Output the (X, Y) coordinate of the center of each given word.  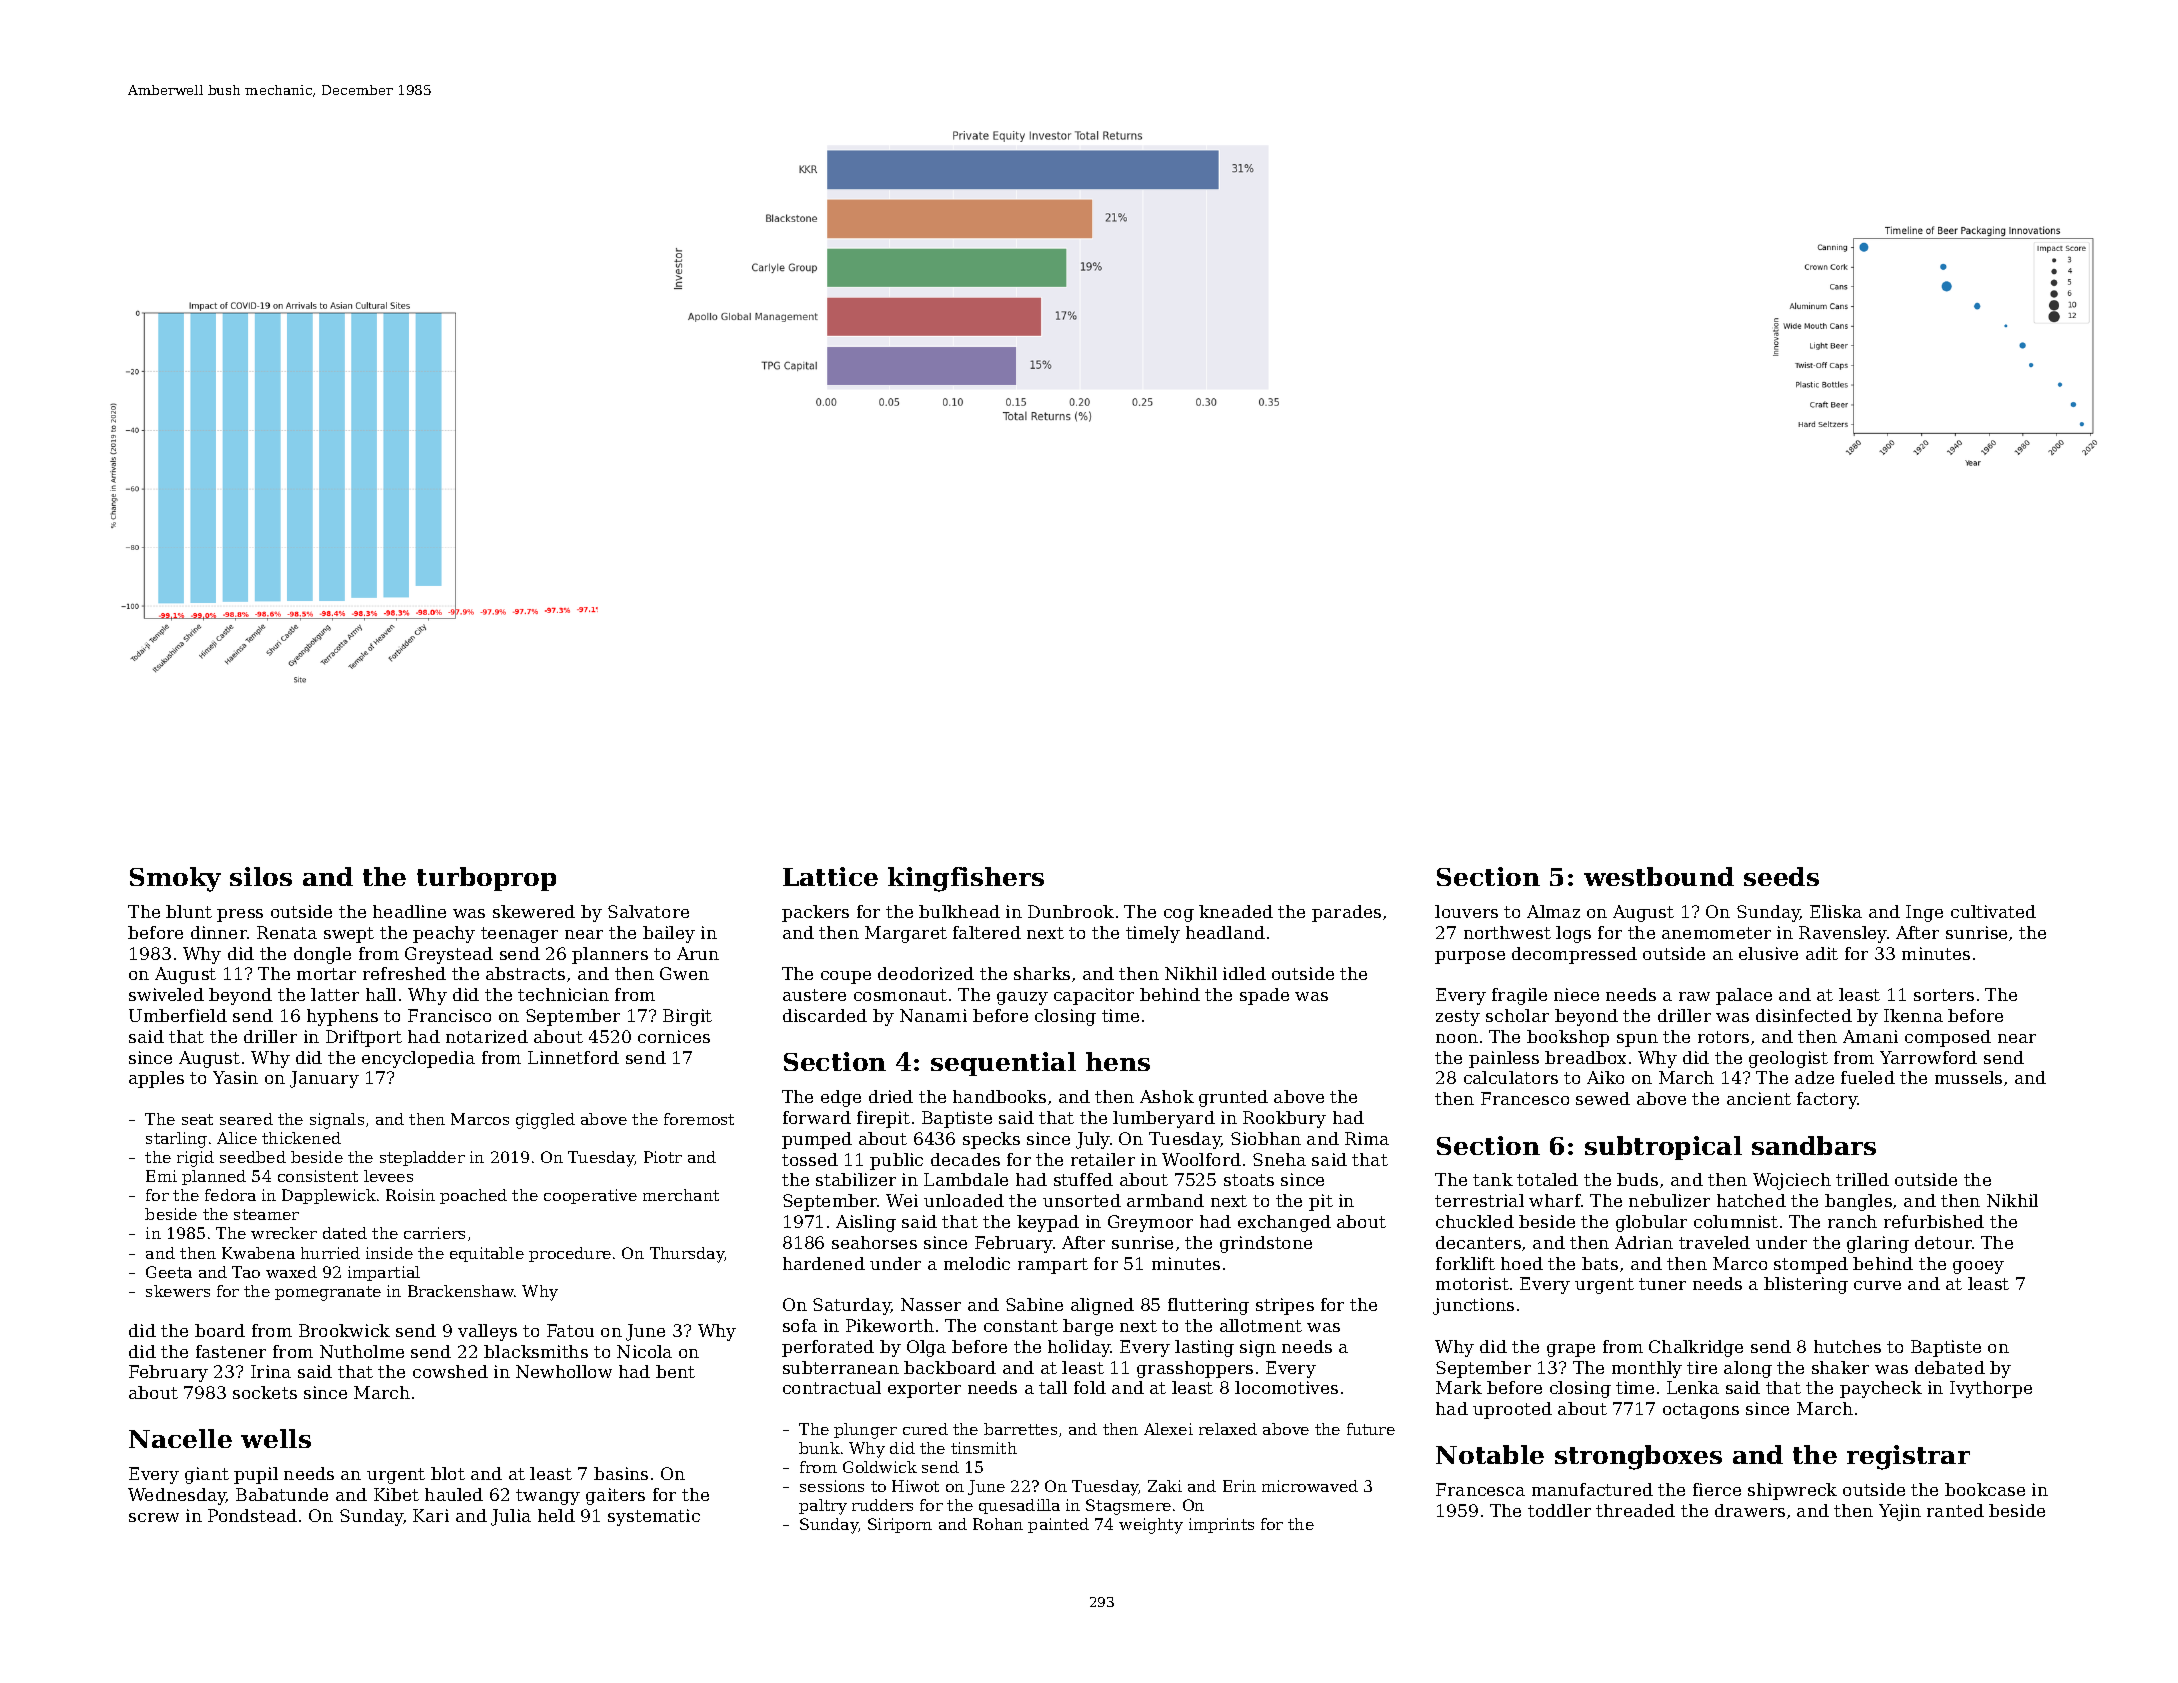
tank (1493, 1179)
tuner (1662, 1284)
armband (1165, 1200)
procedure (570, 1254)
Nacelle (180, 1438)
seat (197, 1119)
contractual (832, 1387)
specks (991, 1140)
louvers (1466, 911)
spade (1264, 996)
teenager (519, 935)
